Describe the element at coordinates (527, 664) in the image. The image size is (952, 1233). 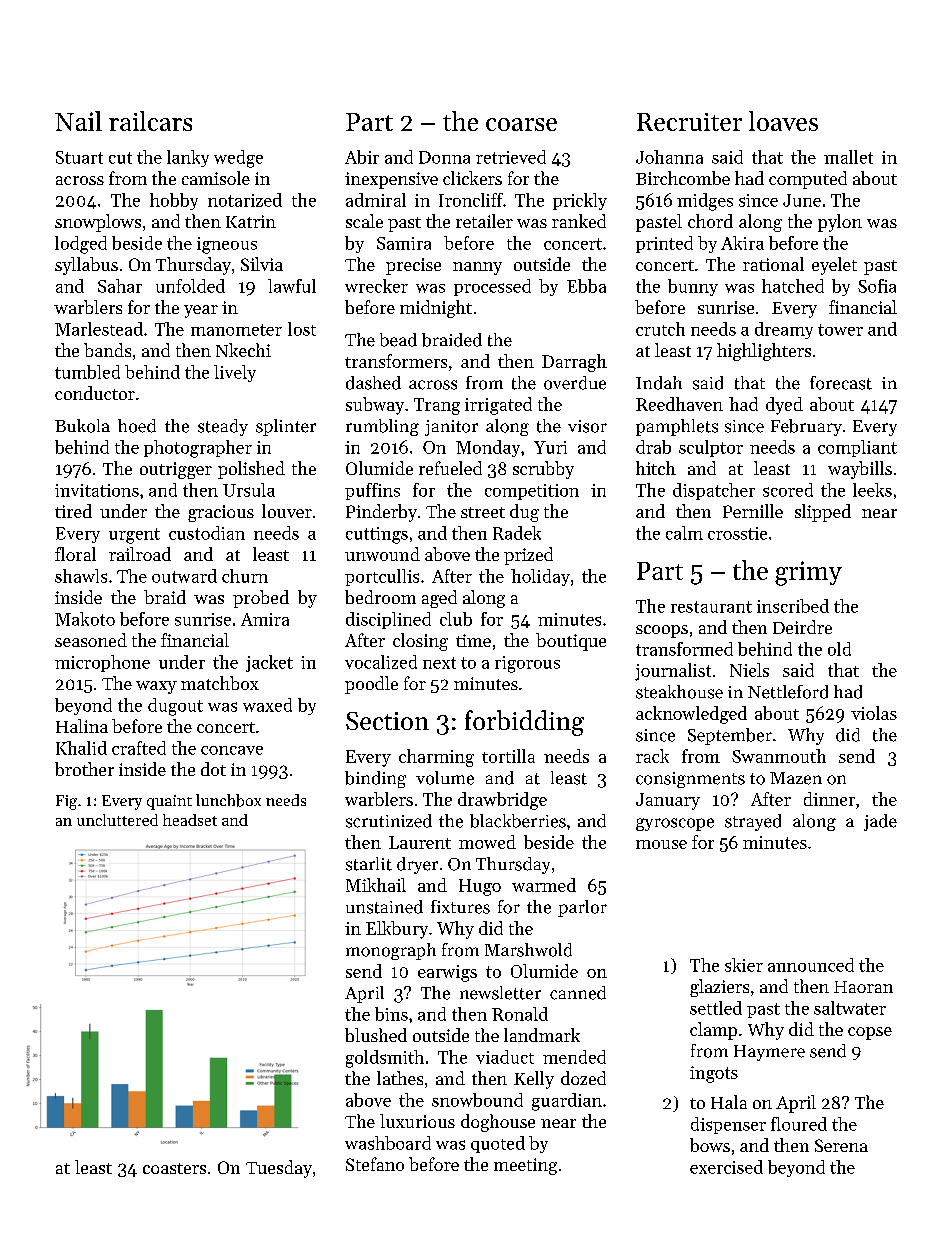
I see `rigorous` at that location.
